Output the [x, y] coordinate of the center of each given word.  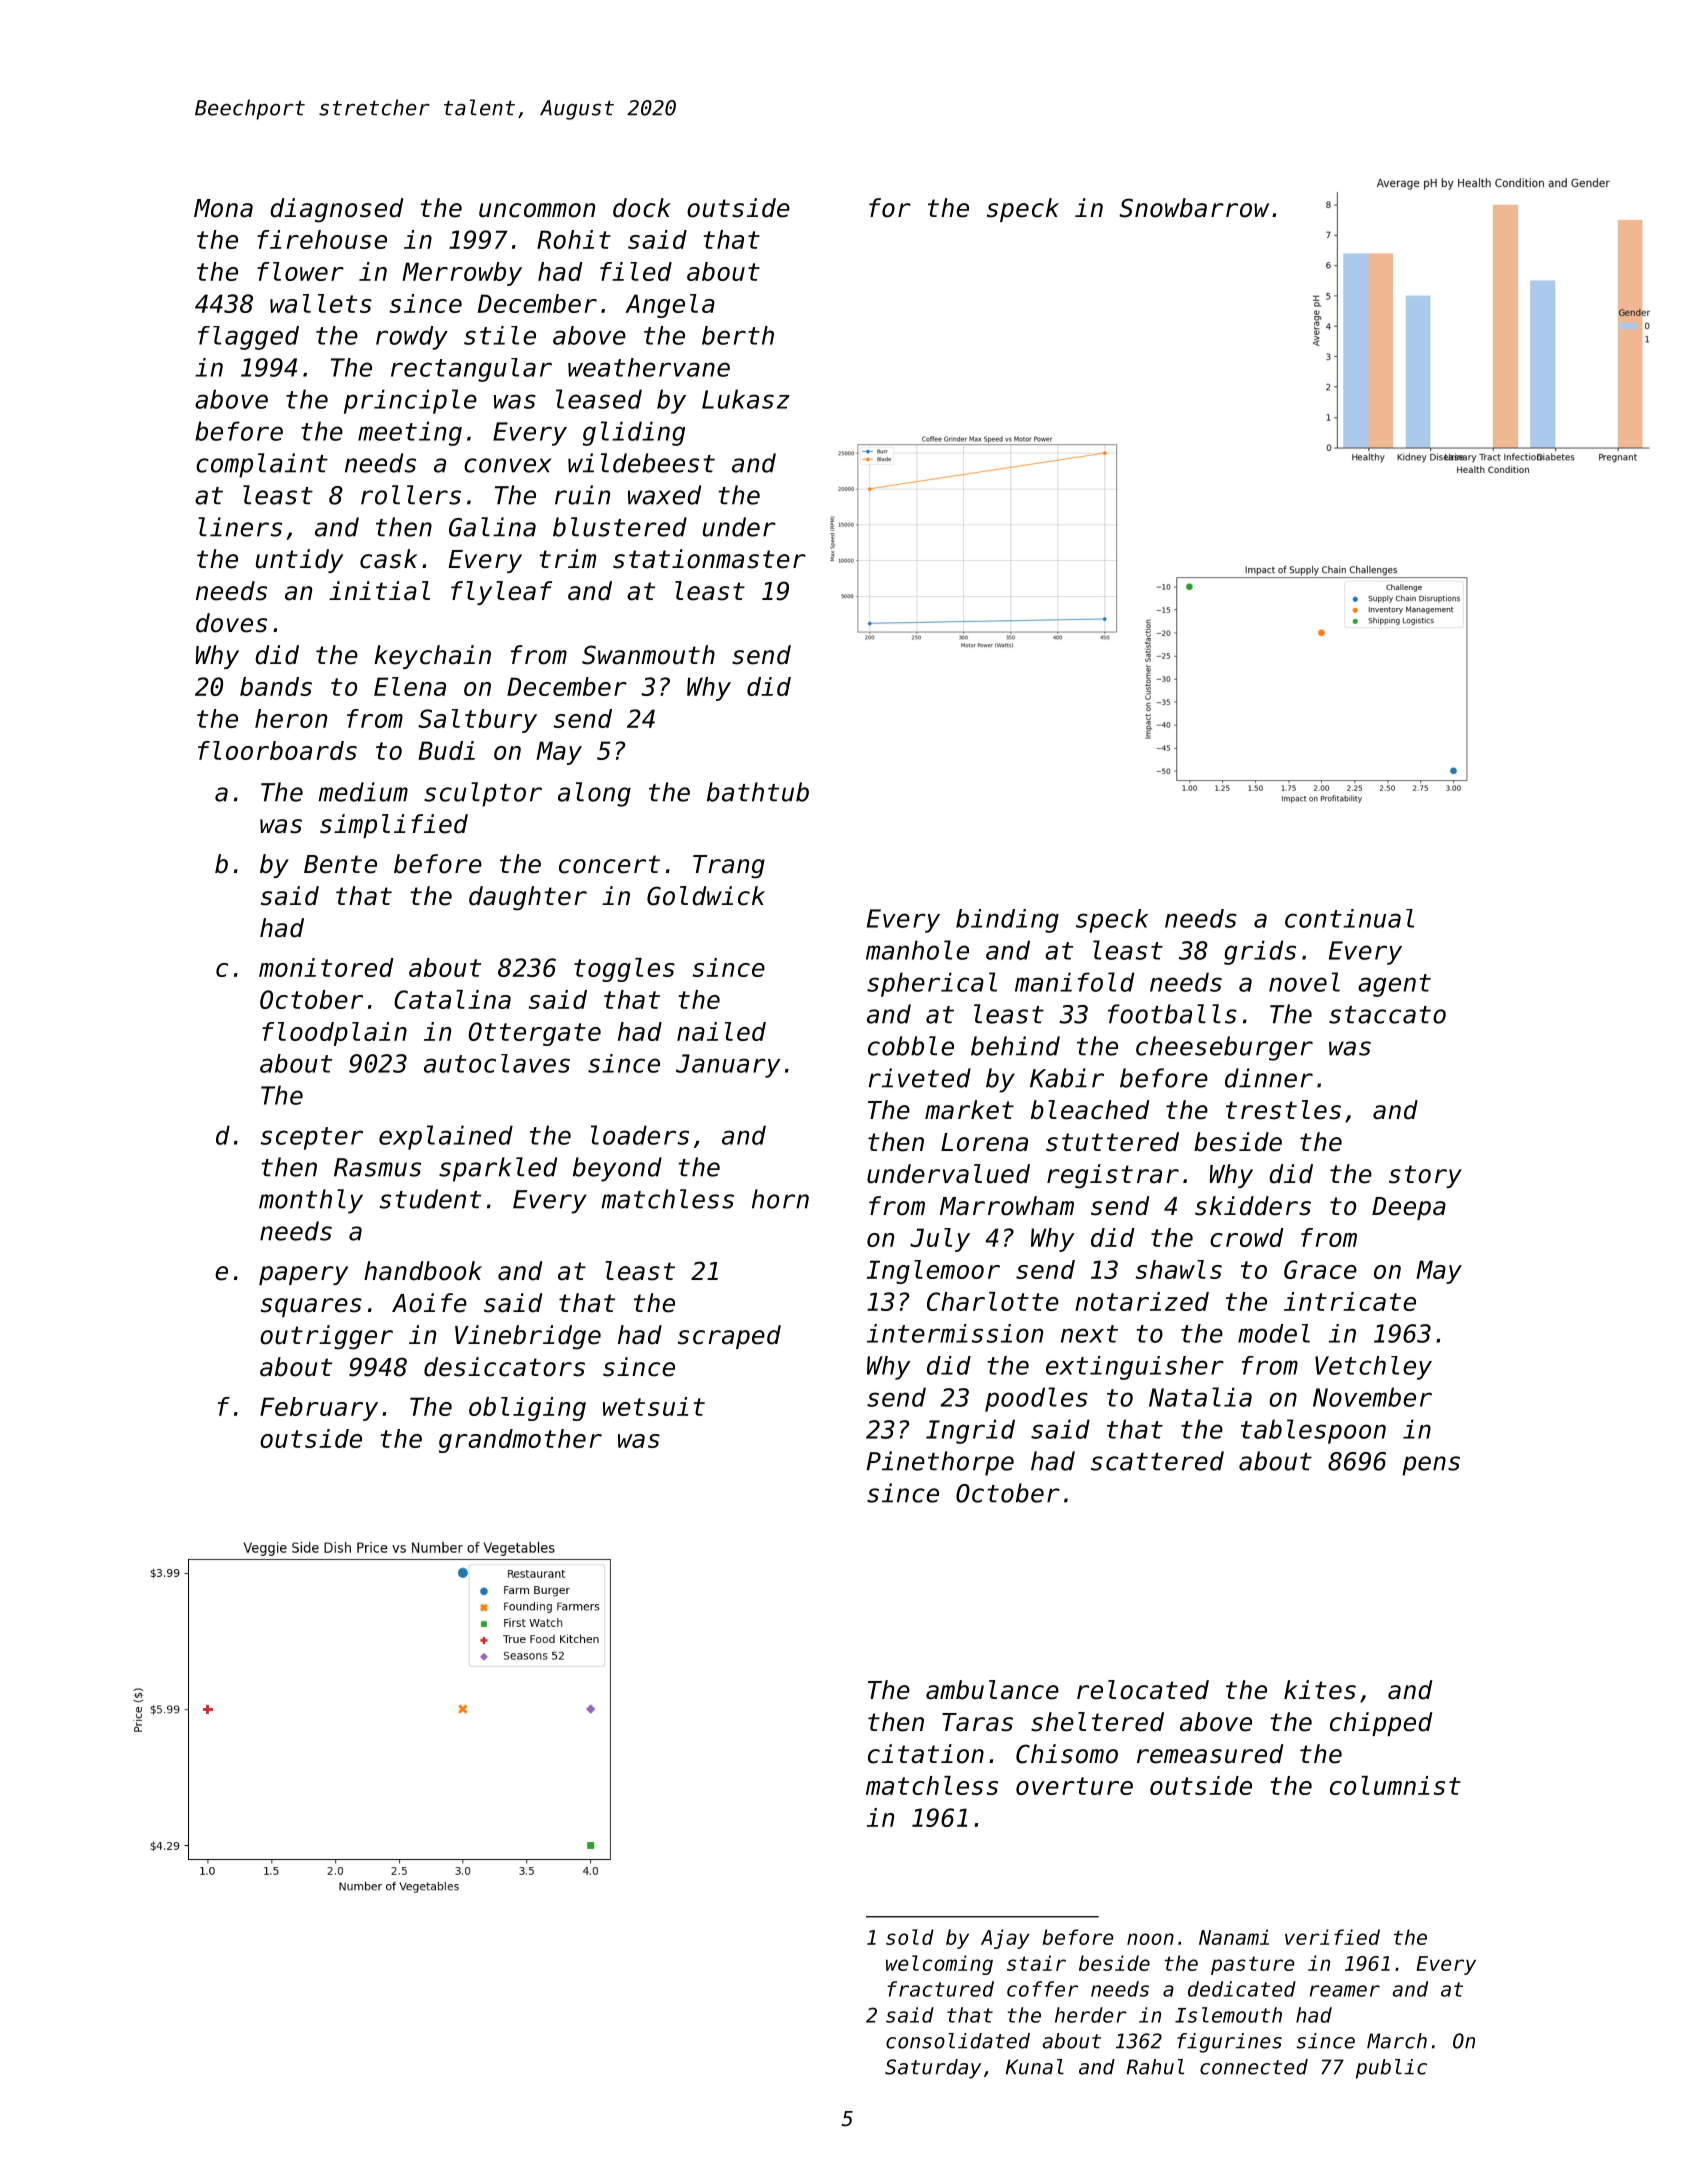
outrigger [326, 1337]
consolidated [958, 2041]
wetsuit [654, 1406]
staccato [1387, 1015]
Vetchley [1373, 1368]
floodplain [334, 1034]
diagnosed [336, 210]
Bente [340, 864]
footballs [1172, 1014]
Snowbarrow [1194, 208]
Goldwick [706, 896]
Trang [729, 867]
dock [642, 208]
